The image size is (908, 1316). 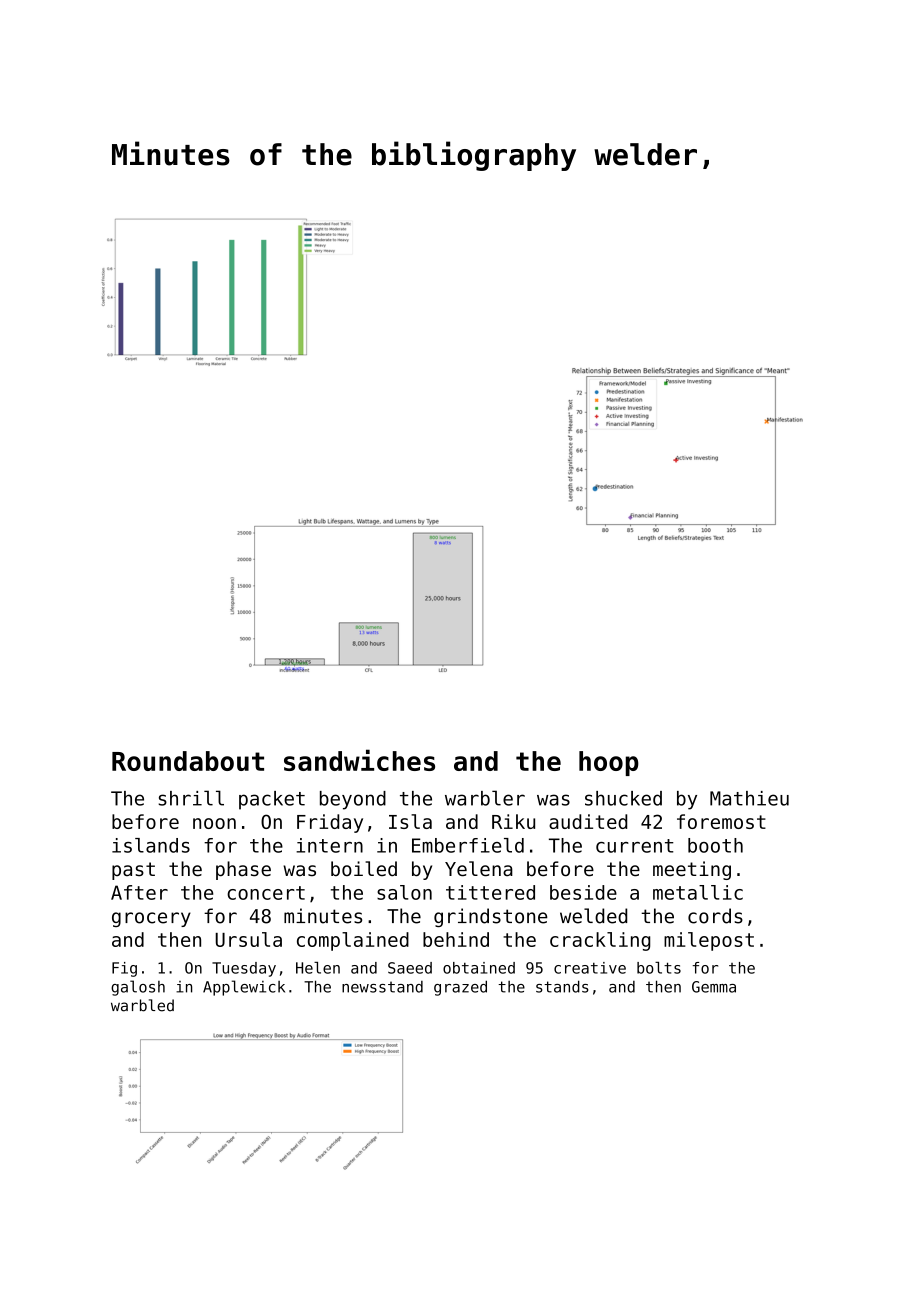 I want to click on warbler, so click(x=485, y=798).
